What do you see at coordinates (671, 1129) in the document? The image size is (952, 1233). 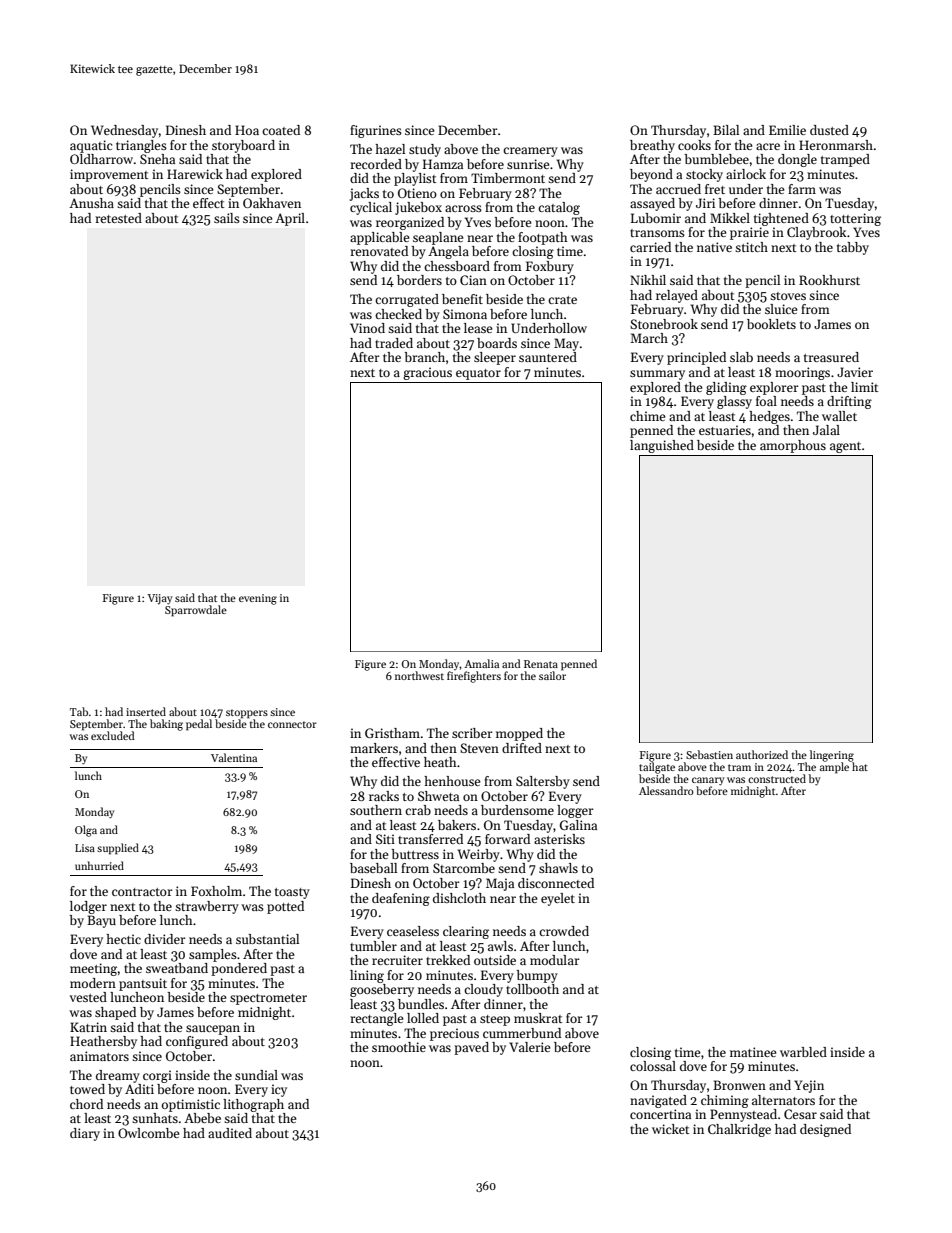 I see `wicket` at bounding box center [671, 1129].
